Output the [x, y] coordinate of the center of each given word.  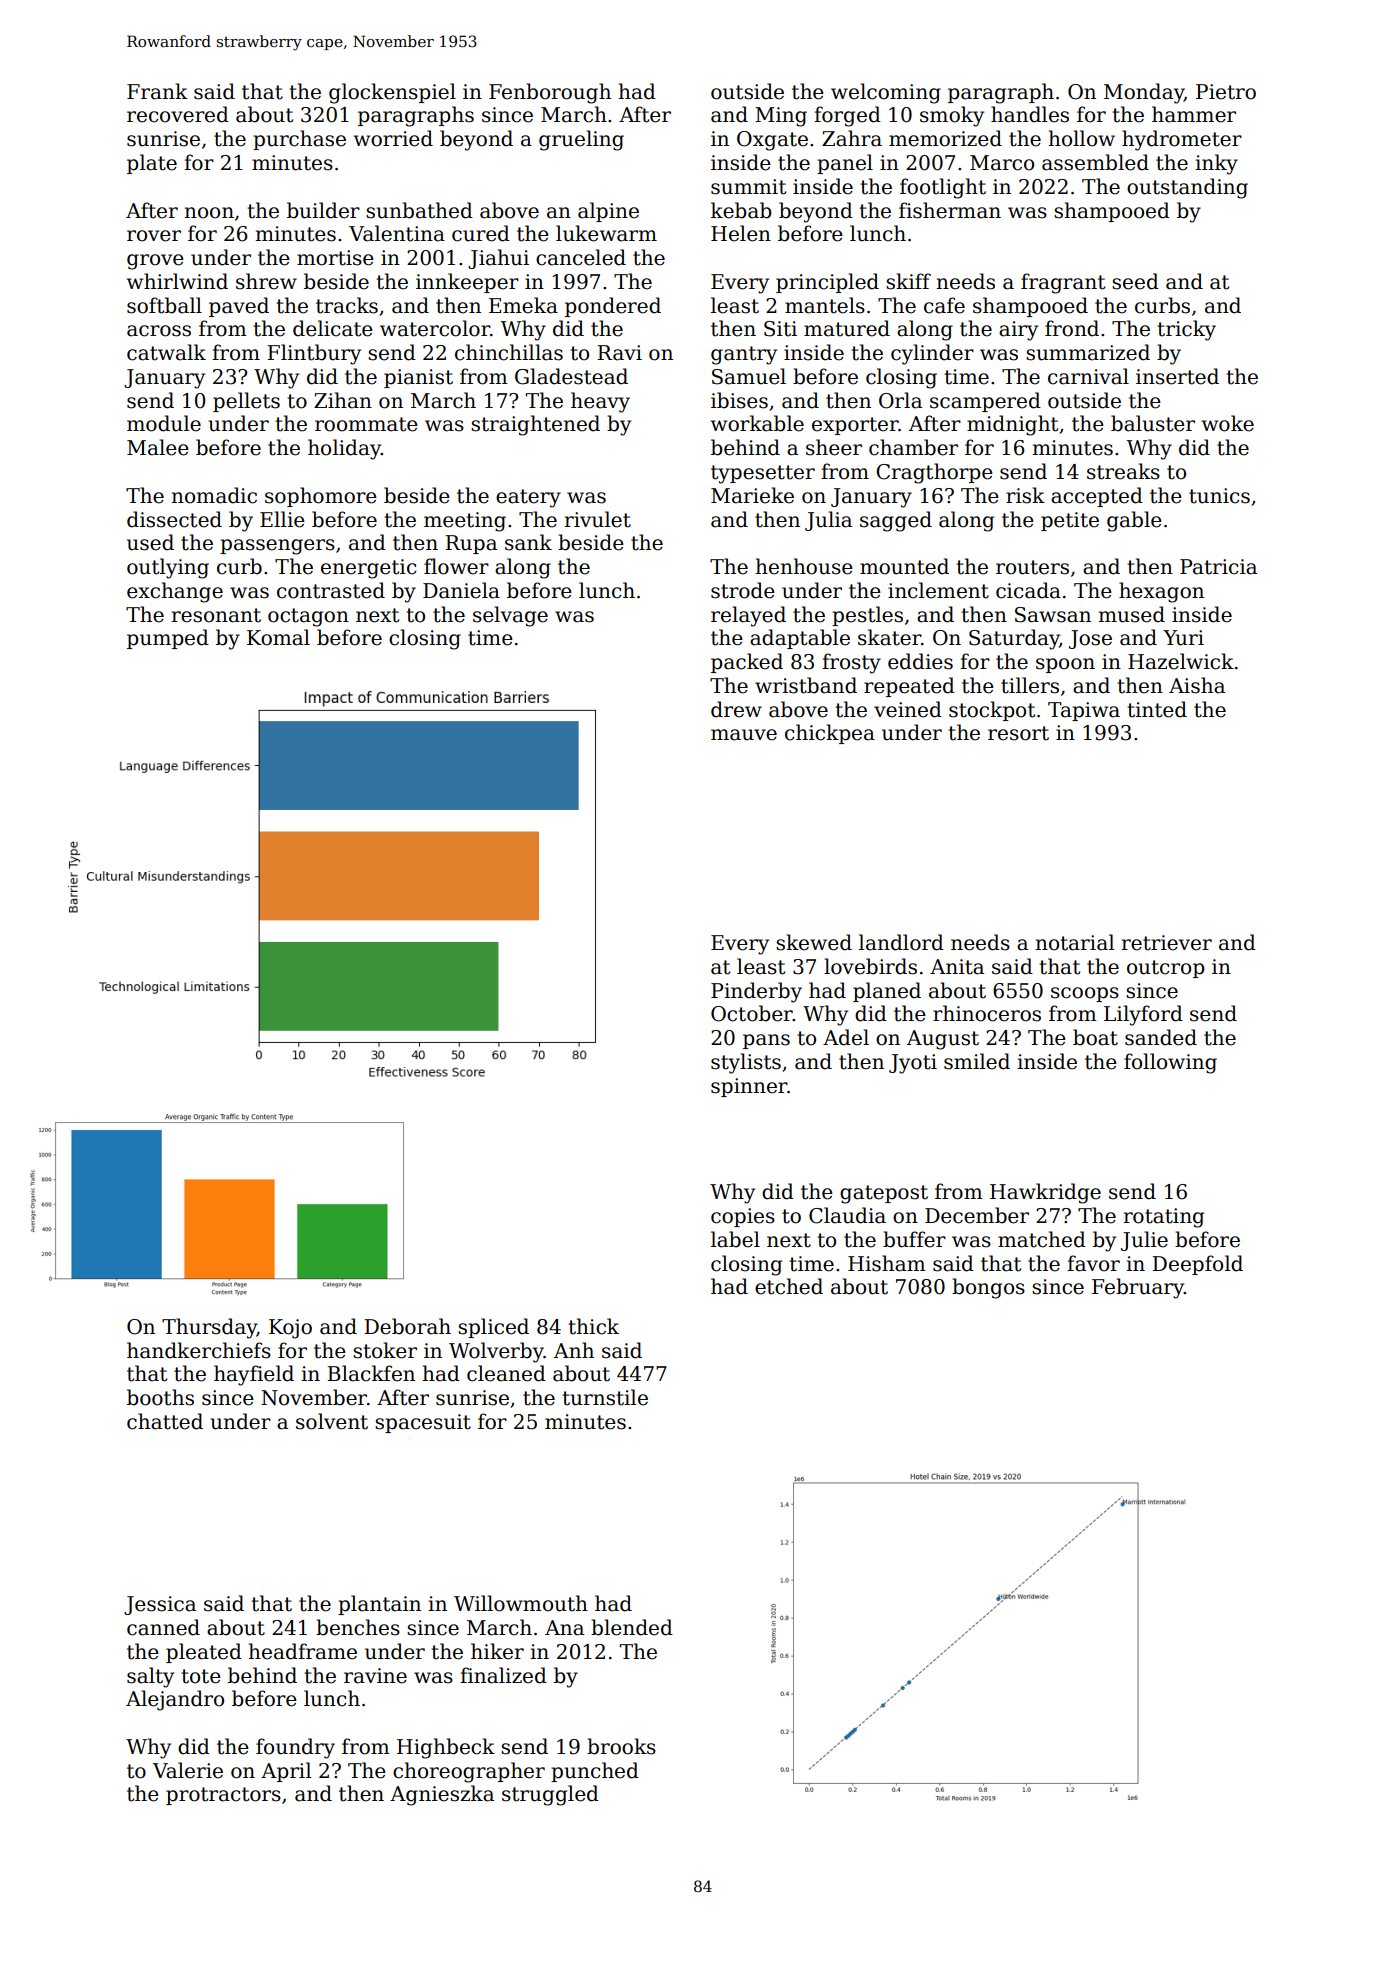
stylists [746, 1063]
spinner [749, 1087]
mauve [744, 735]
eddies [920, 661]
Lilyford [1143, 1015]
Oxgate [772, 141]
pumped [168, 639]
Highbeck [446, 1748]
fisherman [950, 210]
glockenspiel [392, 93]
